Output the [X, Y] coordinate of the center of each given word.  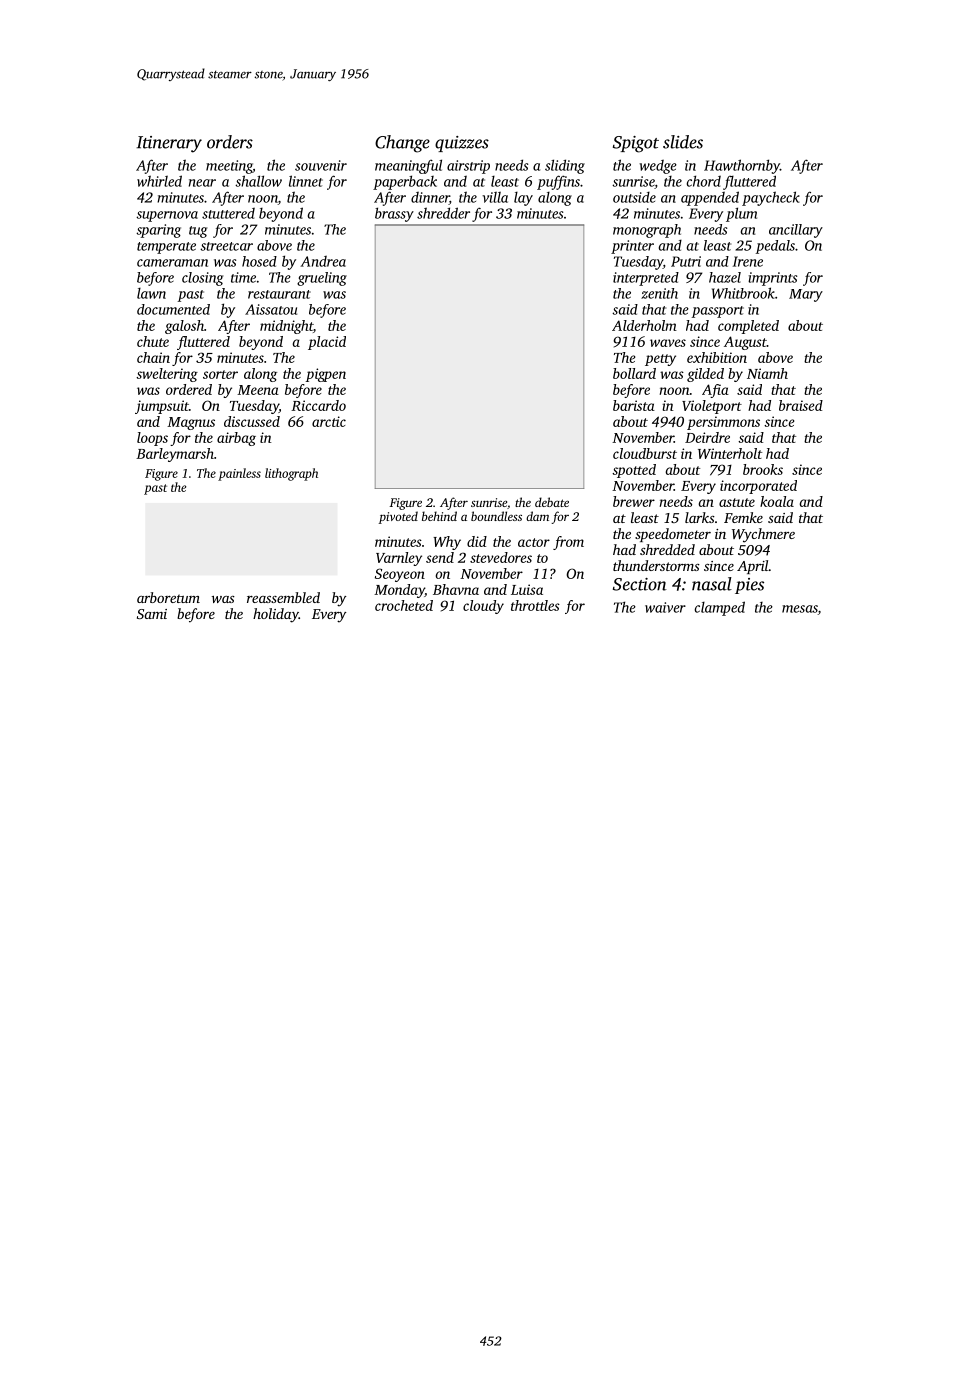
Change [402, 144]
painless [239, 474]
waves [668, 343]
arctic [329, 421]
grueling [322, 279]
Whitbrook [743, 293]
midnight [286, 327]
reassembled [283, 597]
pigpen [326, 375]
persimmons [723, 423]
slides [683, 142]
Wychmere [763, 535]
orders [230, 142]
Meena [258, 390]
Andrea [323, 261]
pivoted [398, 517]
